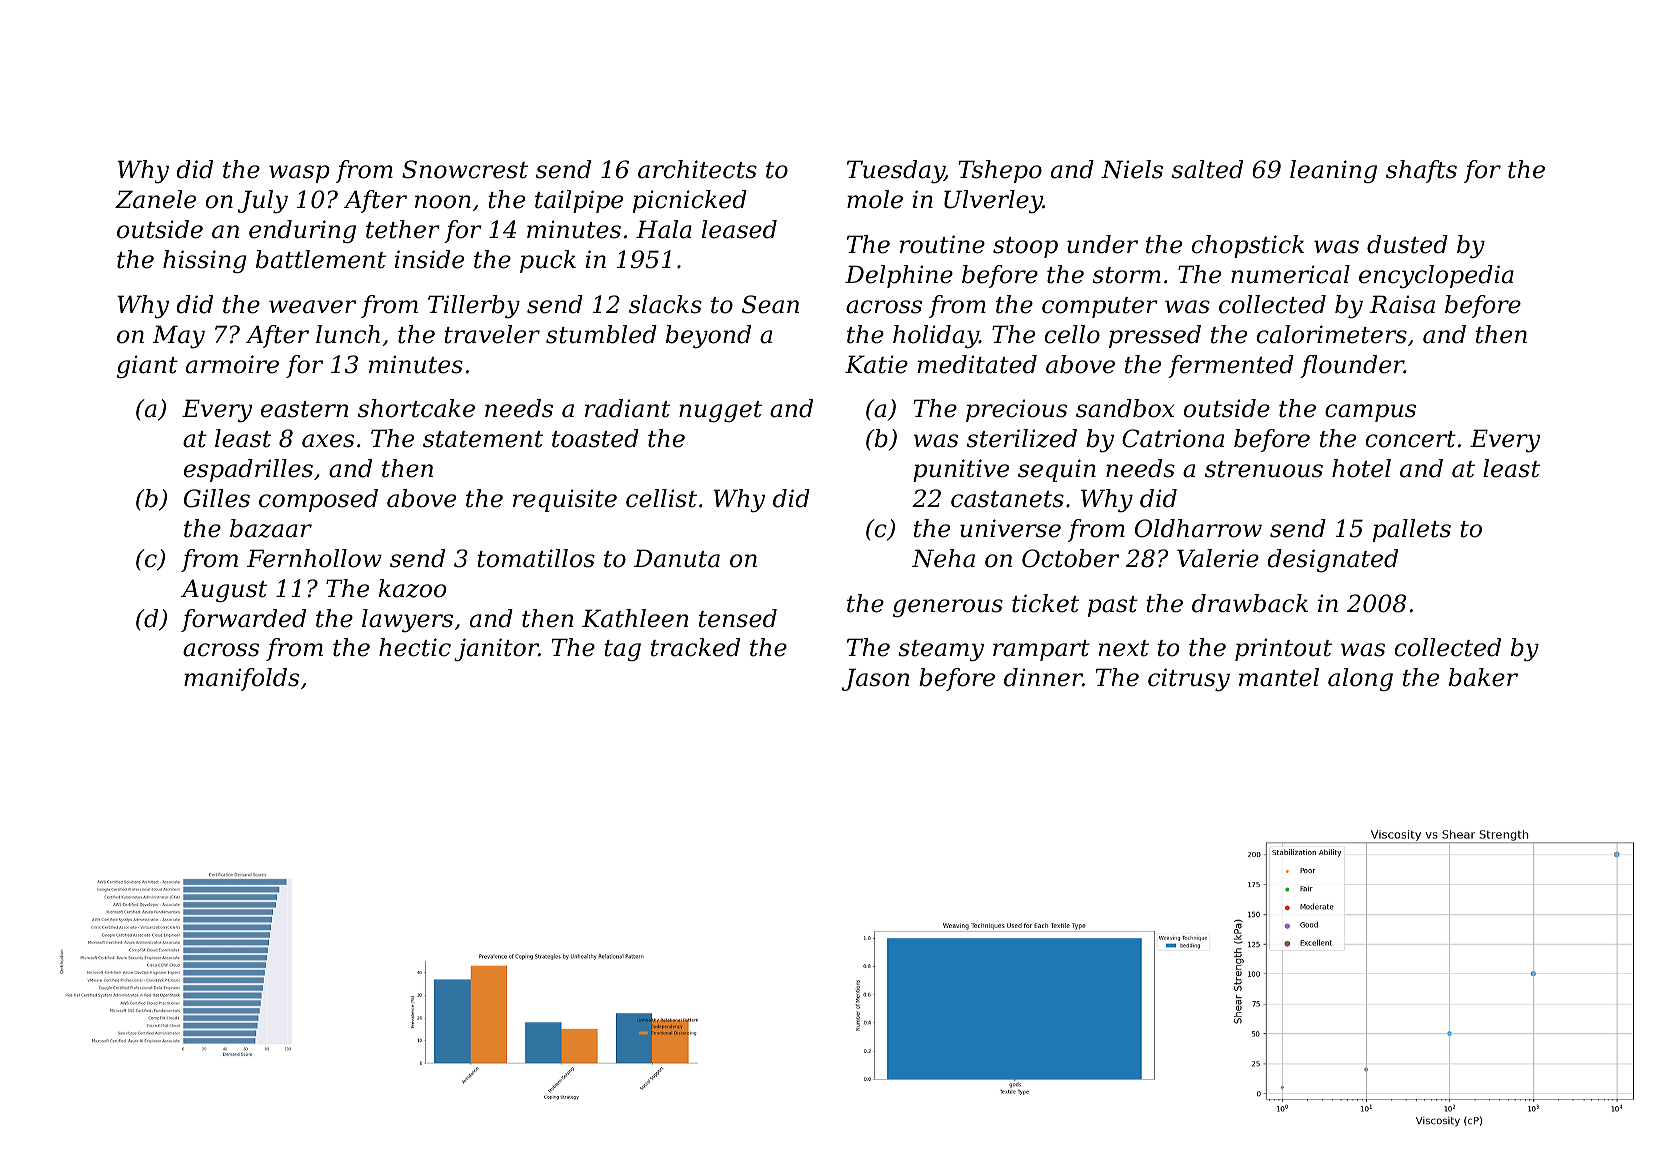  I want to click on giant, so click(147, 366).
